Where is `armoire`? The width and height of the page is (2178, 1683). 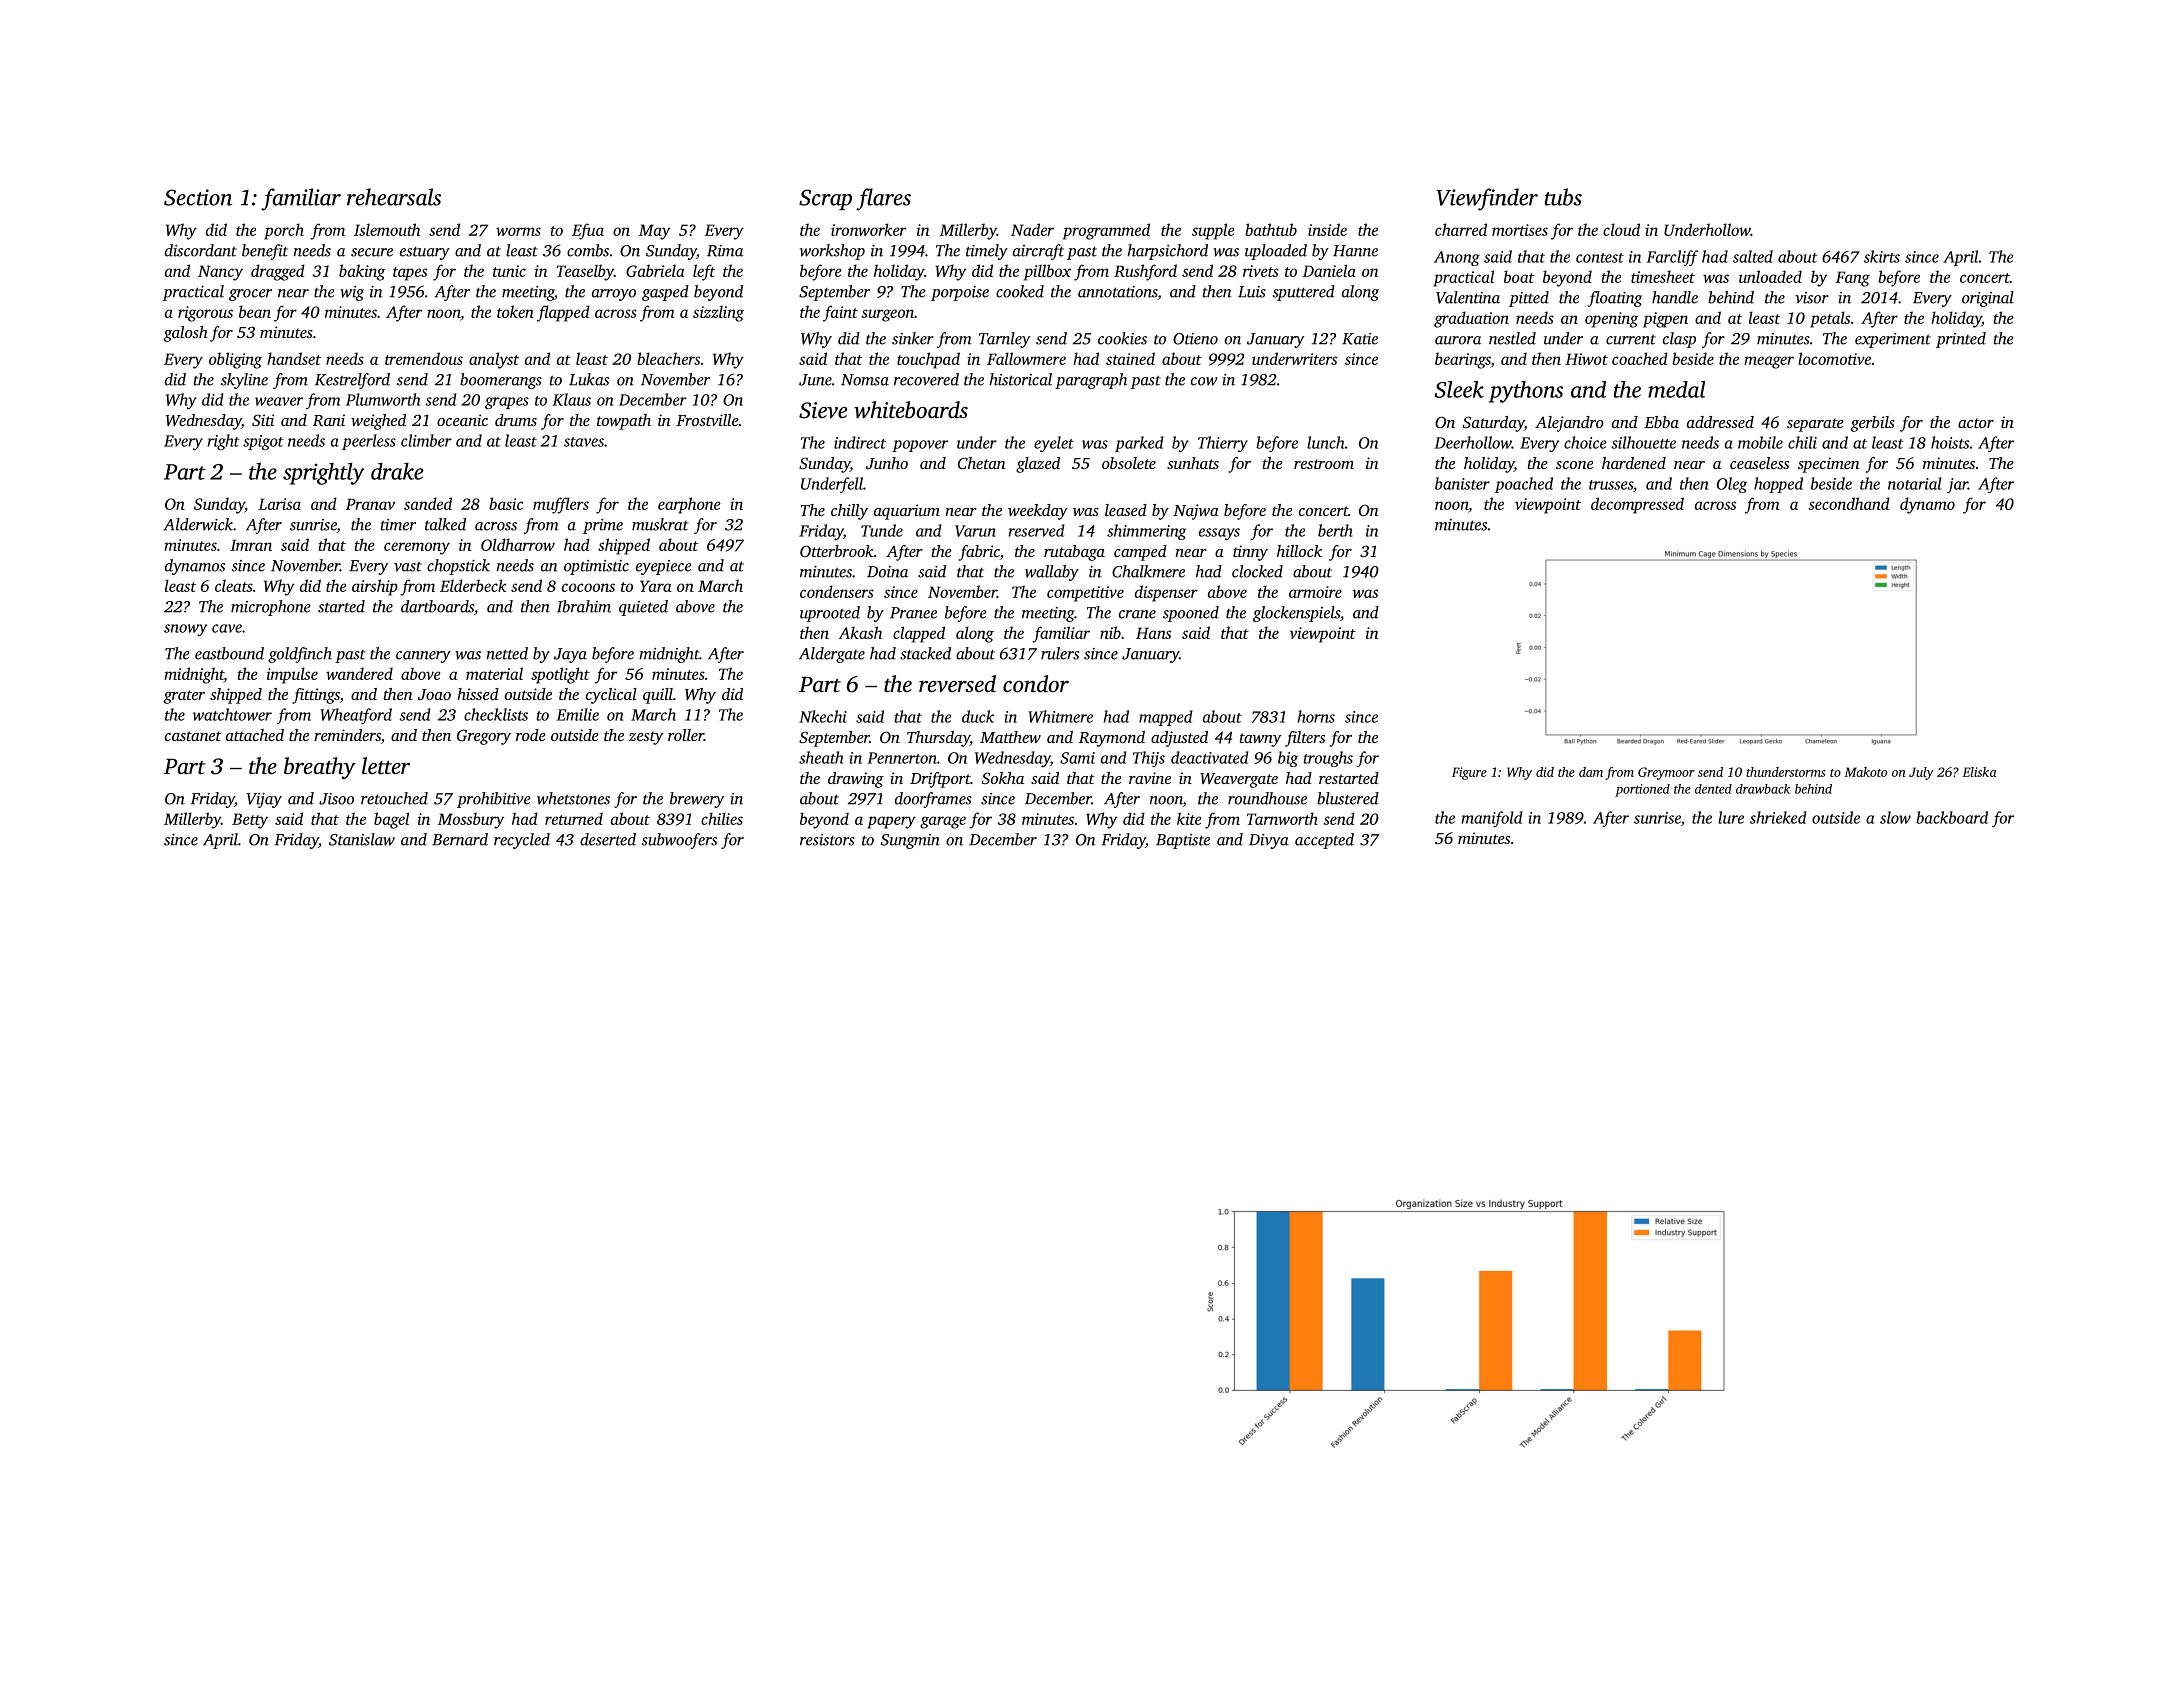 armoire is located at coordinates (1315, 592).
